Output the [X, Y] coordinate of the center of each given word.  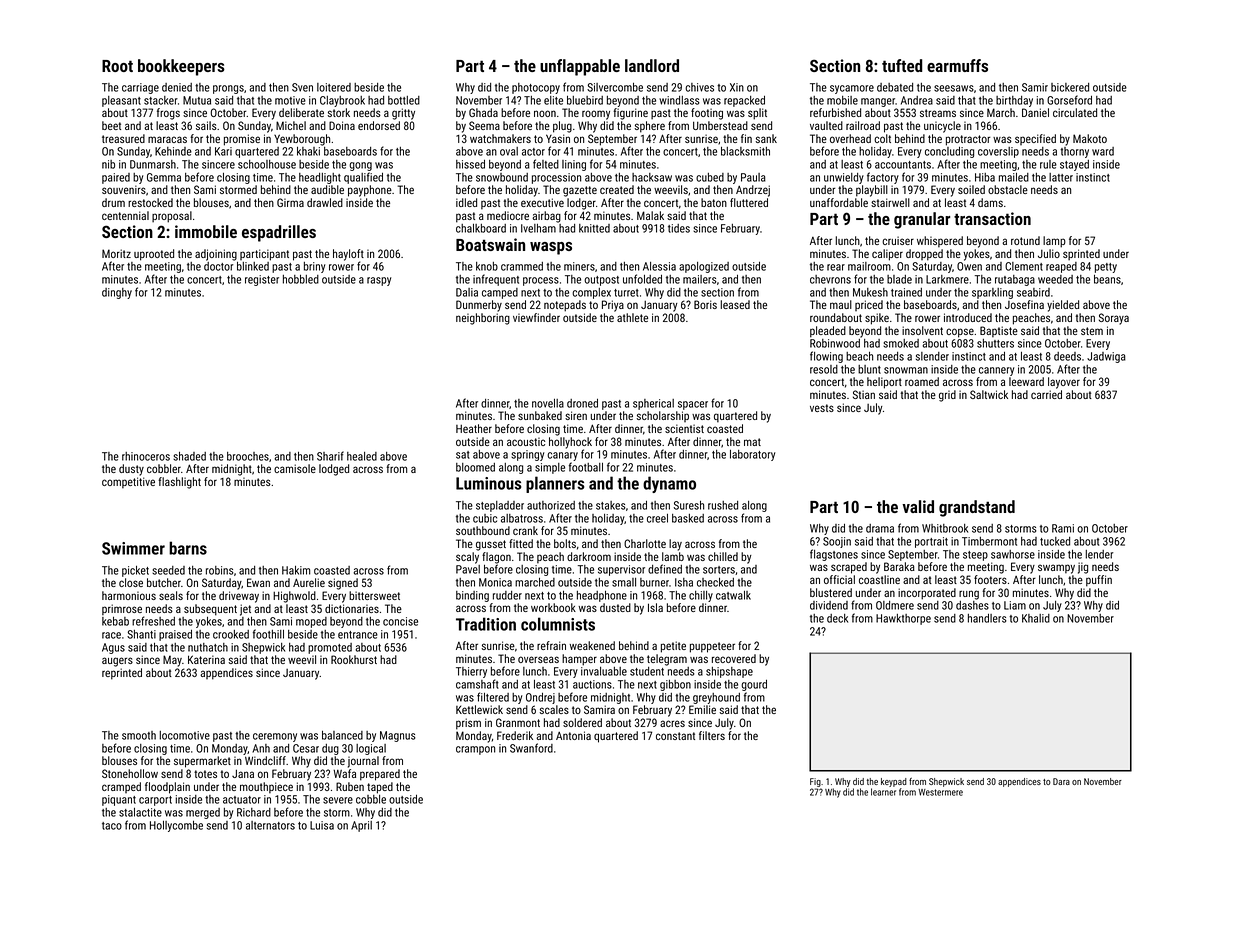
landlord [652, 65]
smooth [139, 735]
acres [672, 723]
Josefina [1024, 304]
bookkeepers [181, 67]
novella [548, 403]
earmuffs [957, 65]
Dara [1061, 781]
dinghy [117, 293]
